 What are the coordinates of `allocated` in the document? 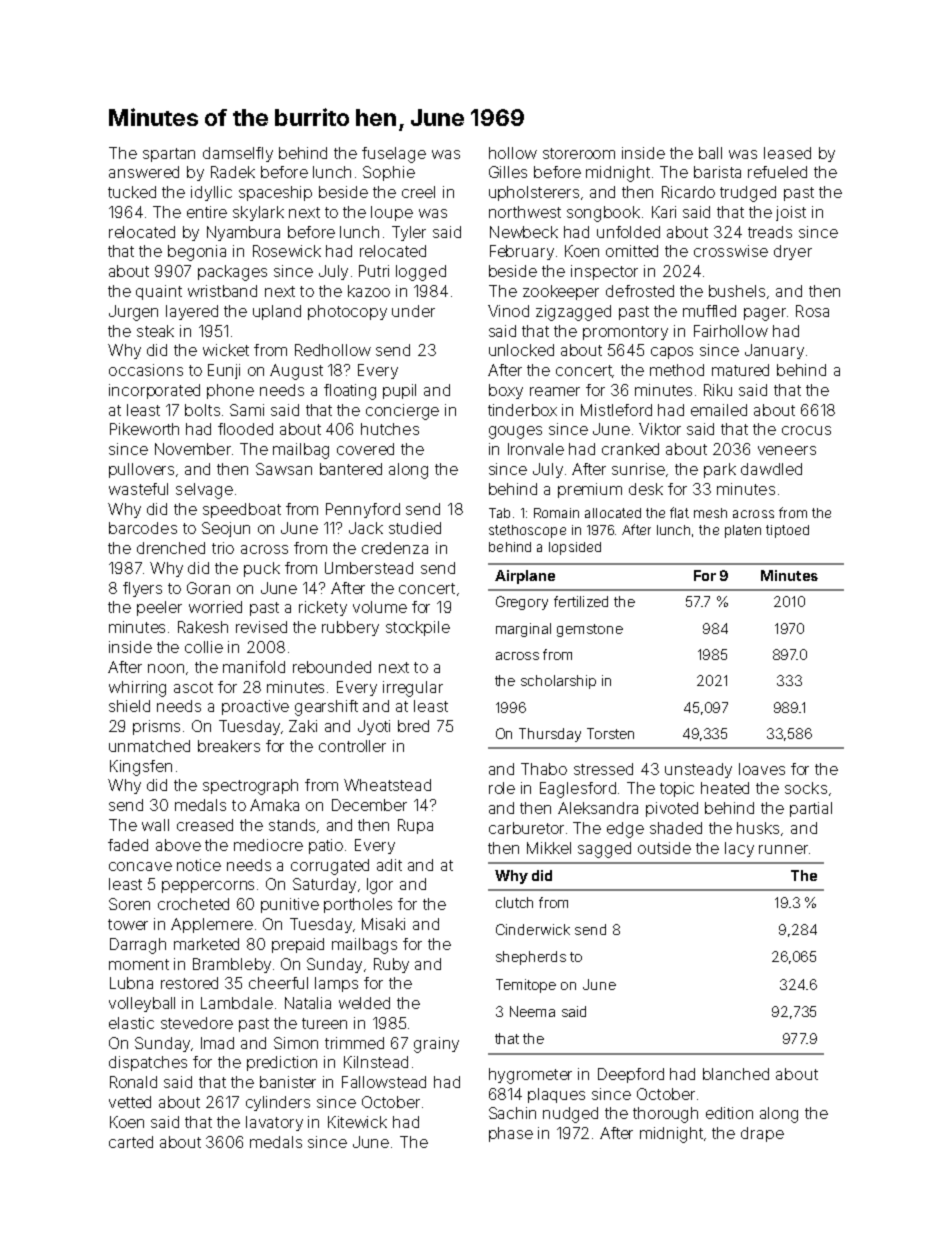 It's located at (613, 513).
